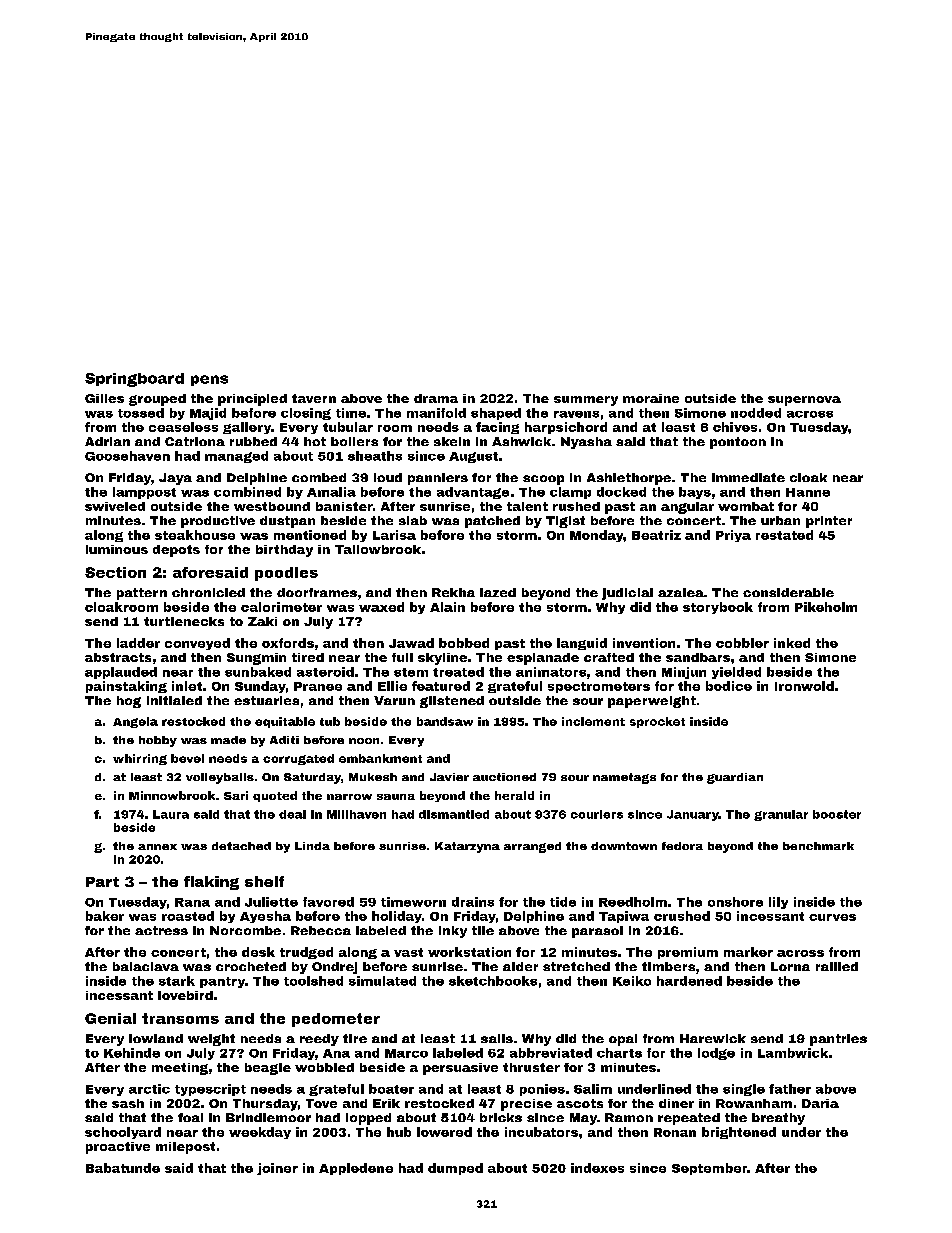 The image size is (952, 1233). I want to click on patched, so click(492, 522).
